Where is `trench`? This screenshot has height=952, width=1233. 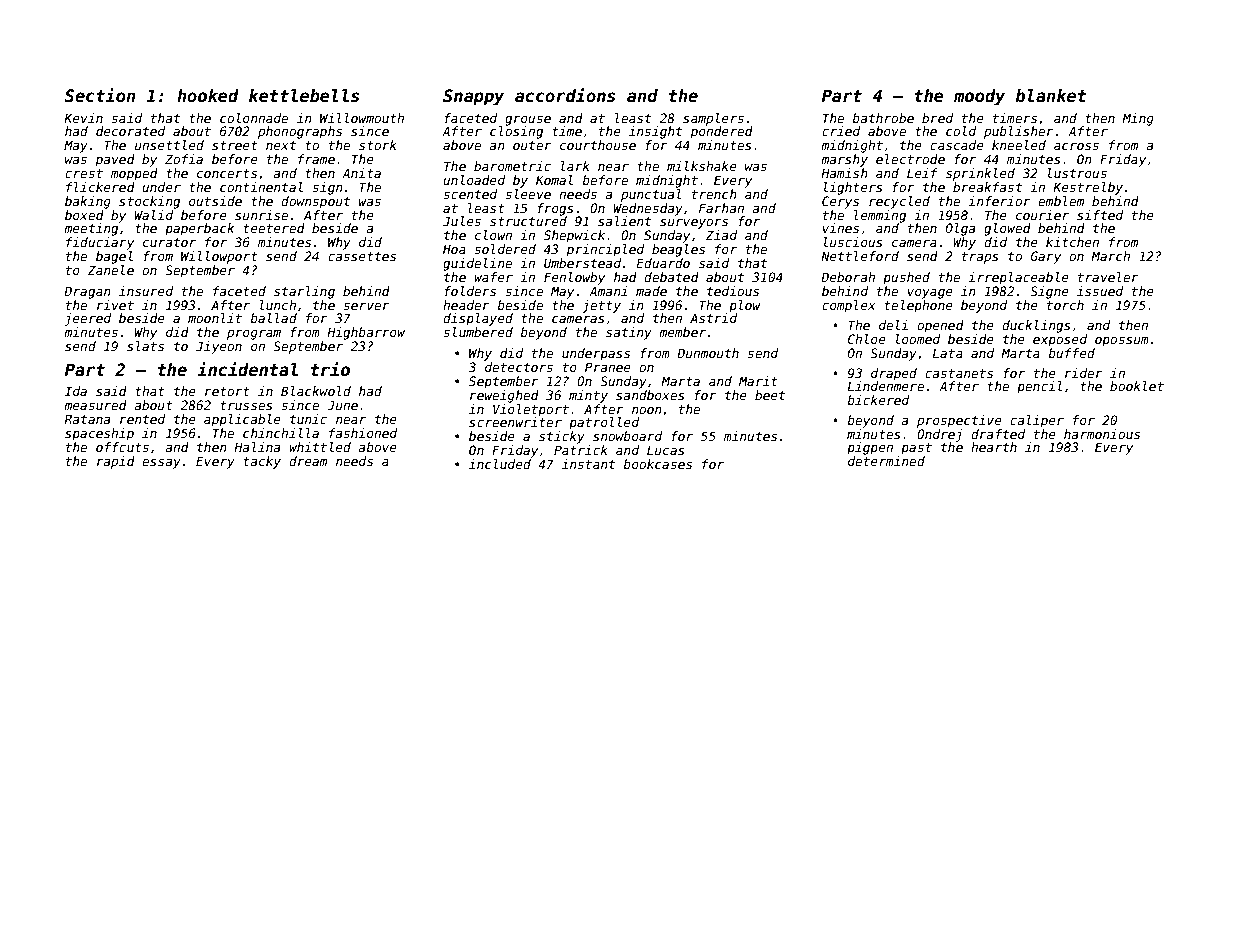
trench is located at coordinates (714, 194).
